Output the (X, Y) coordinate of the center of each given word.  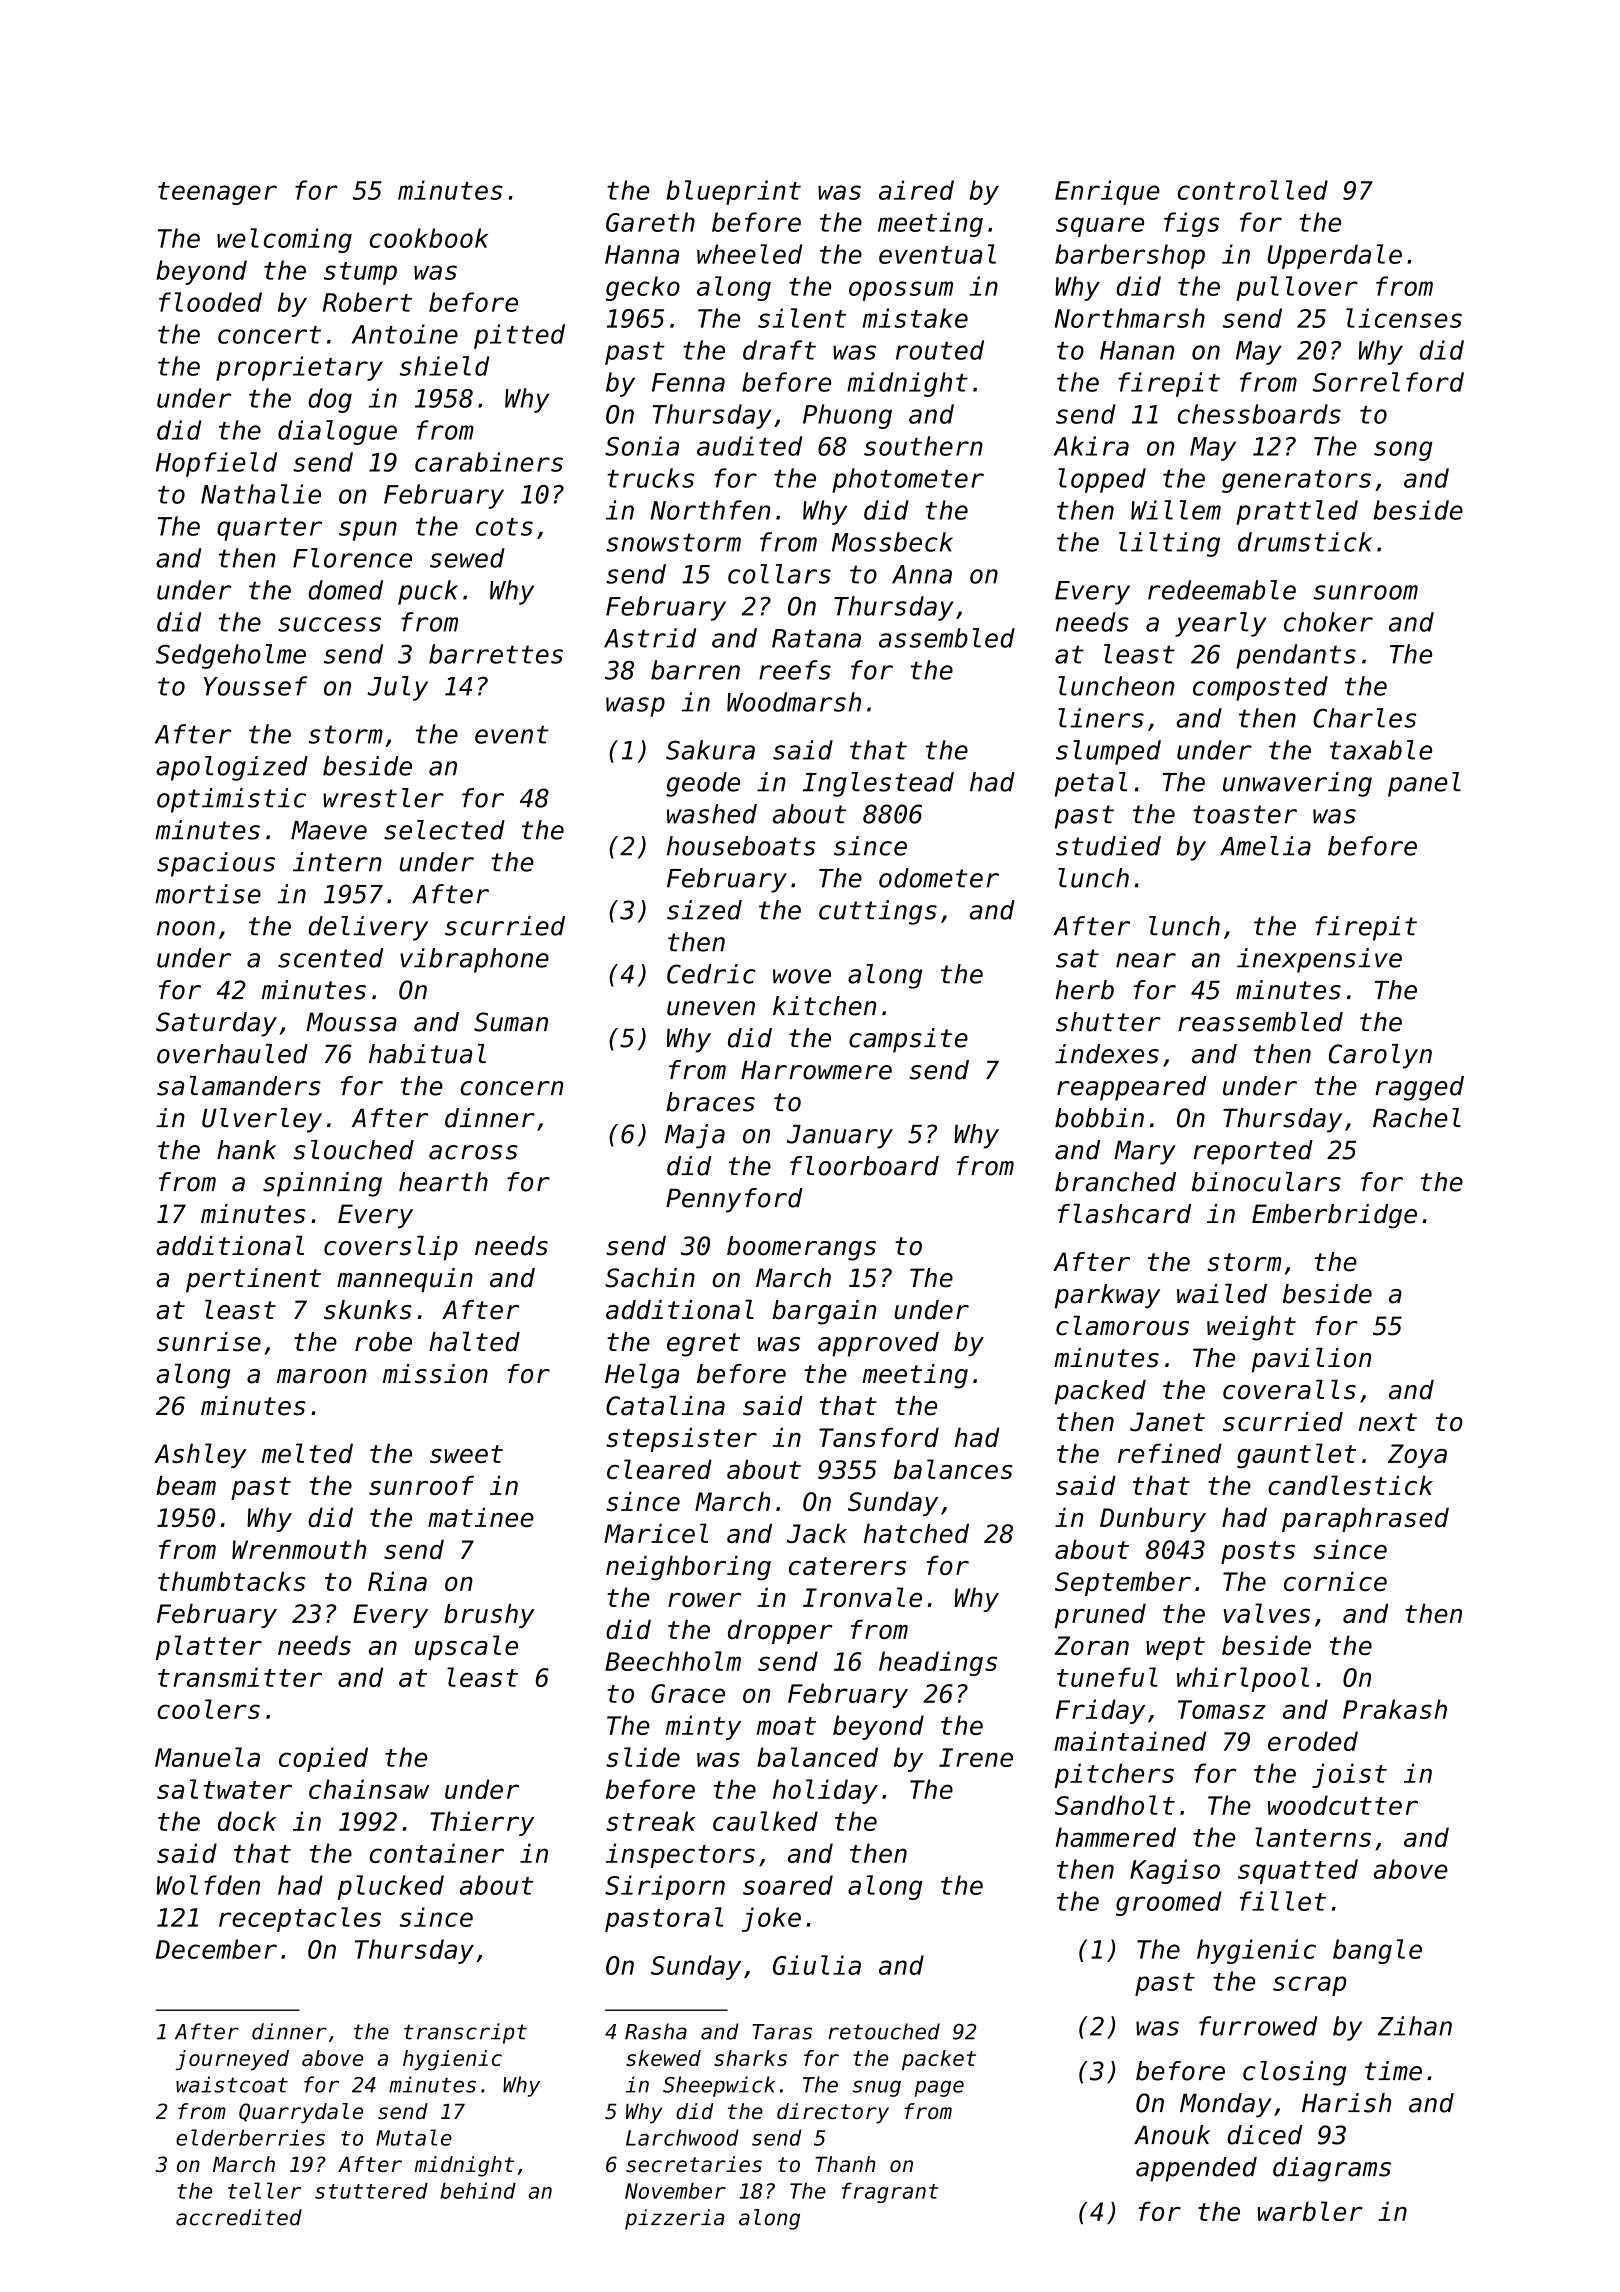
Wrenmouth (299, 1549)
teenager (217, 193)
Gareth (650, 222)
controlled (1253, 190)
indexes (1107, 1054)
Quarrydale (301, 2113)
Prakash (1395, 1709)
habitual (427, 1054)
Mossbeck (892, 542)
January (840, 1137)
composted (1260, 688)
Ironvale (862, 1597)
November (675, 2190)
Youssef (256, 686)
